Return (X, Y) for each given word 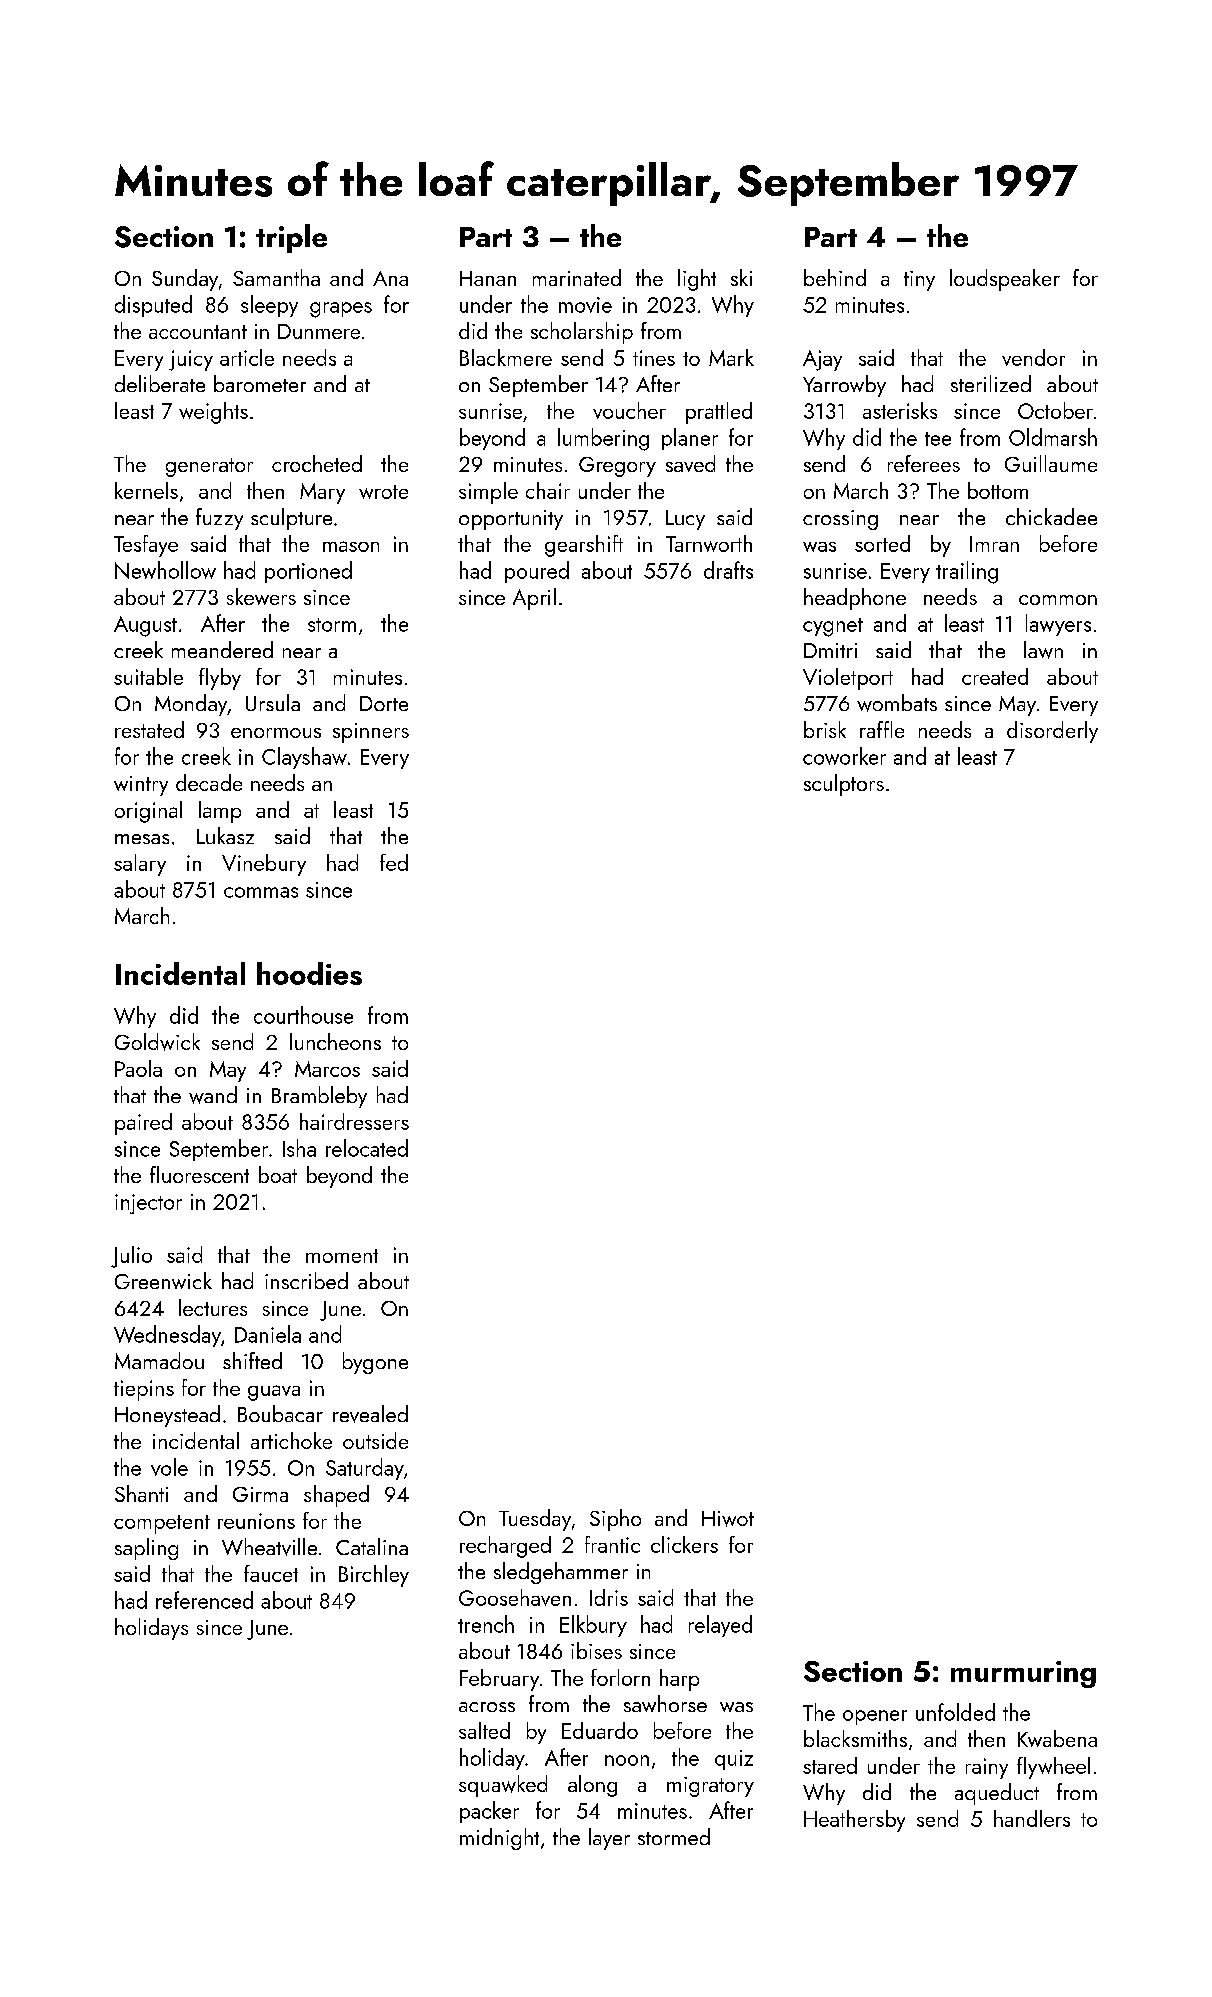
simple (488, 493)
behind (835, 277)
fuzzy (219, 519)
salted (484, 1730)
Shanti (141, 1493)
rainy (987, 1768)
